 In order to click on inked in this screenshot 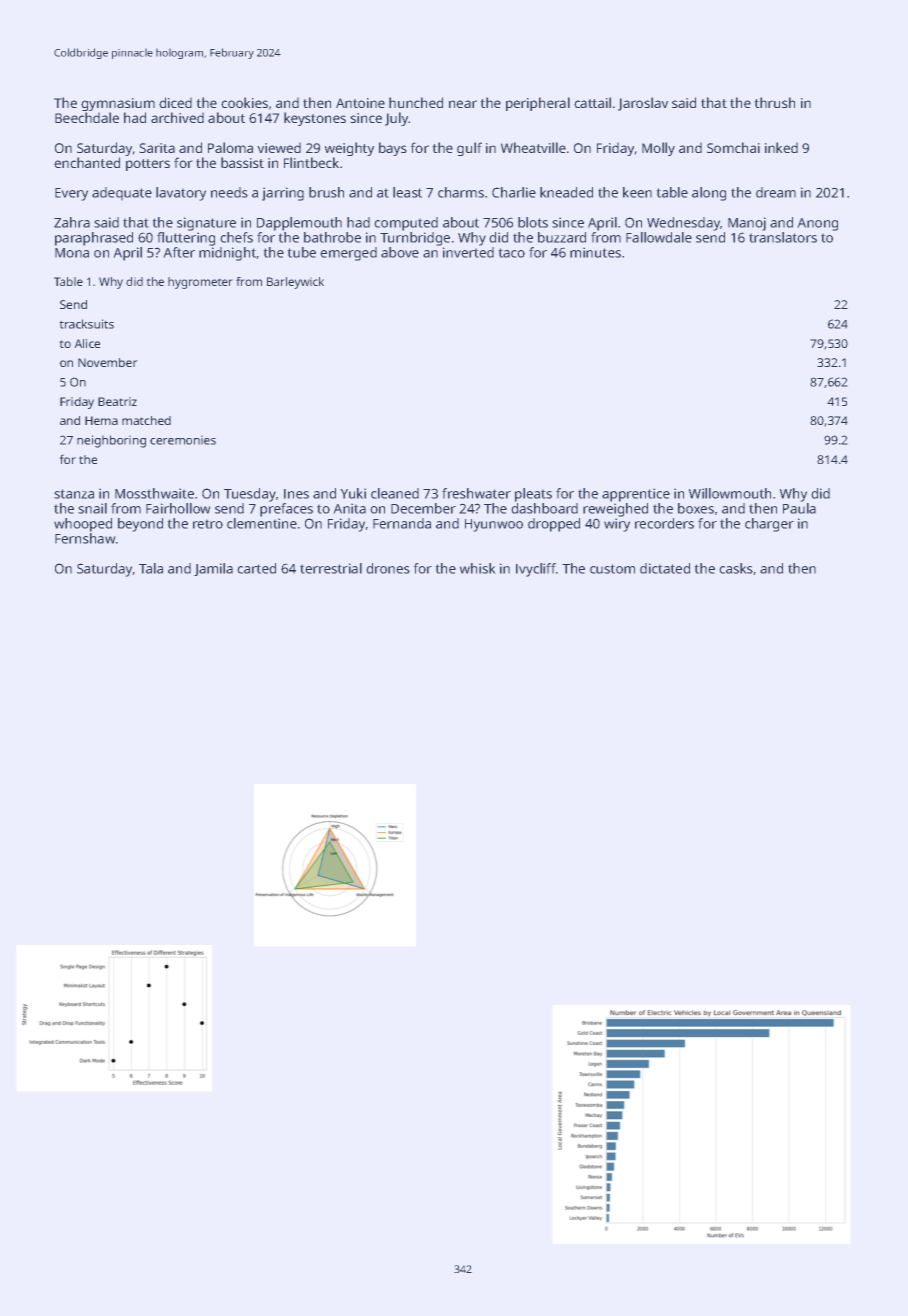, I will do `click(781, 147)`.
